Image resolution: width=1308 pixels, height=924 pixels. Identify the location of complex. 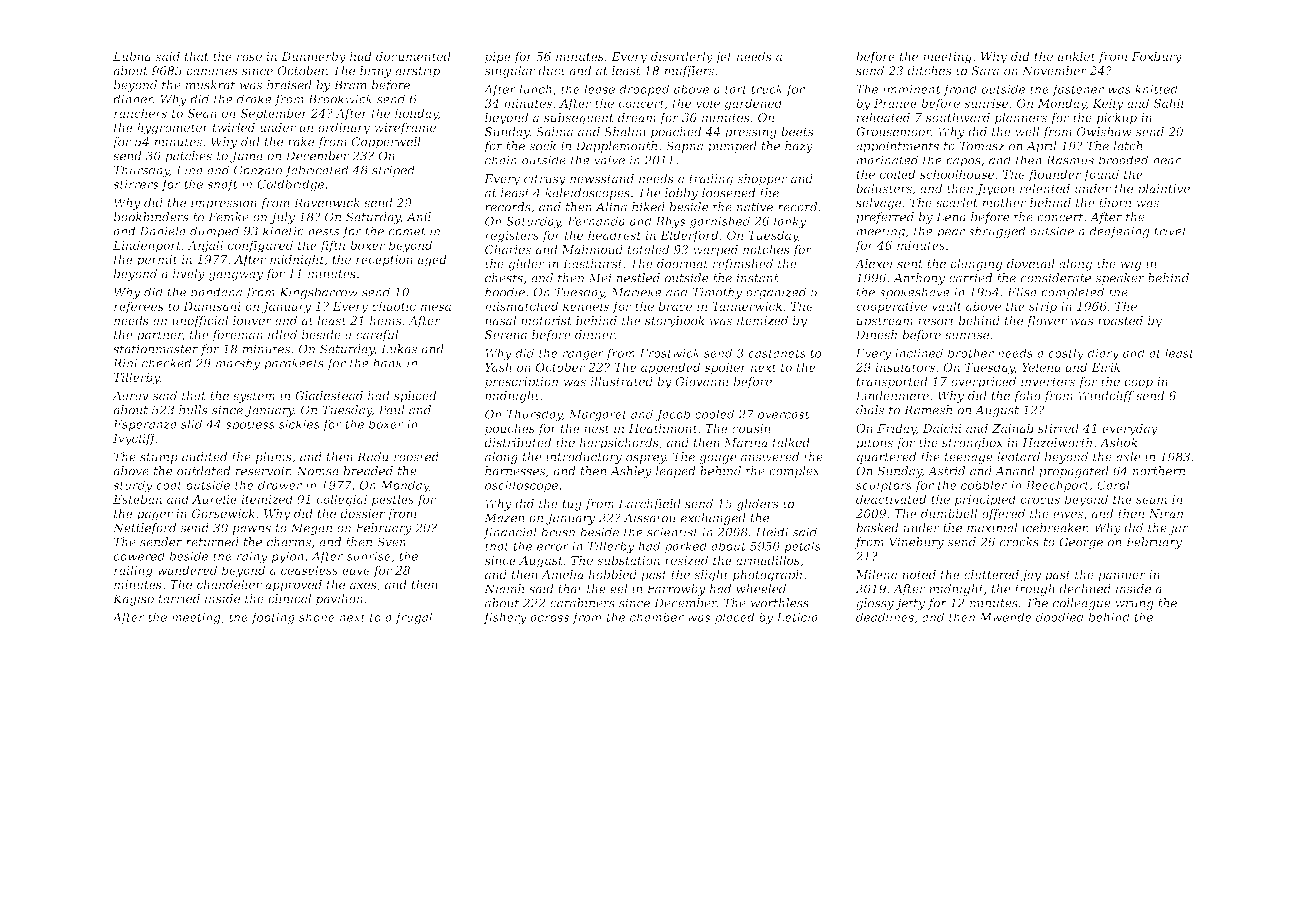
(794, 472).
